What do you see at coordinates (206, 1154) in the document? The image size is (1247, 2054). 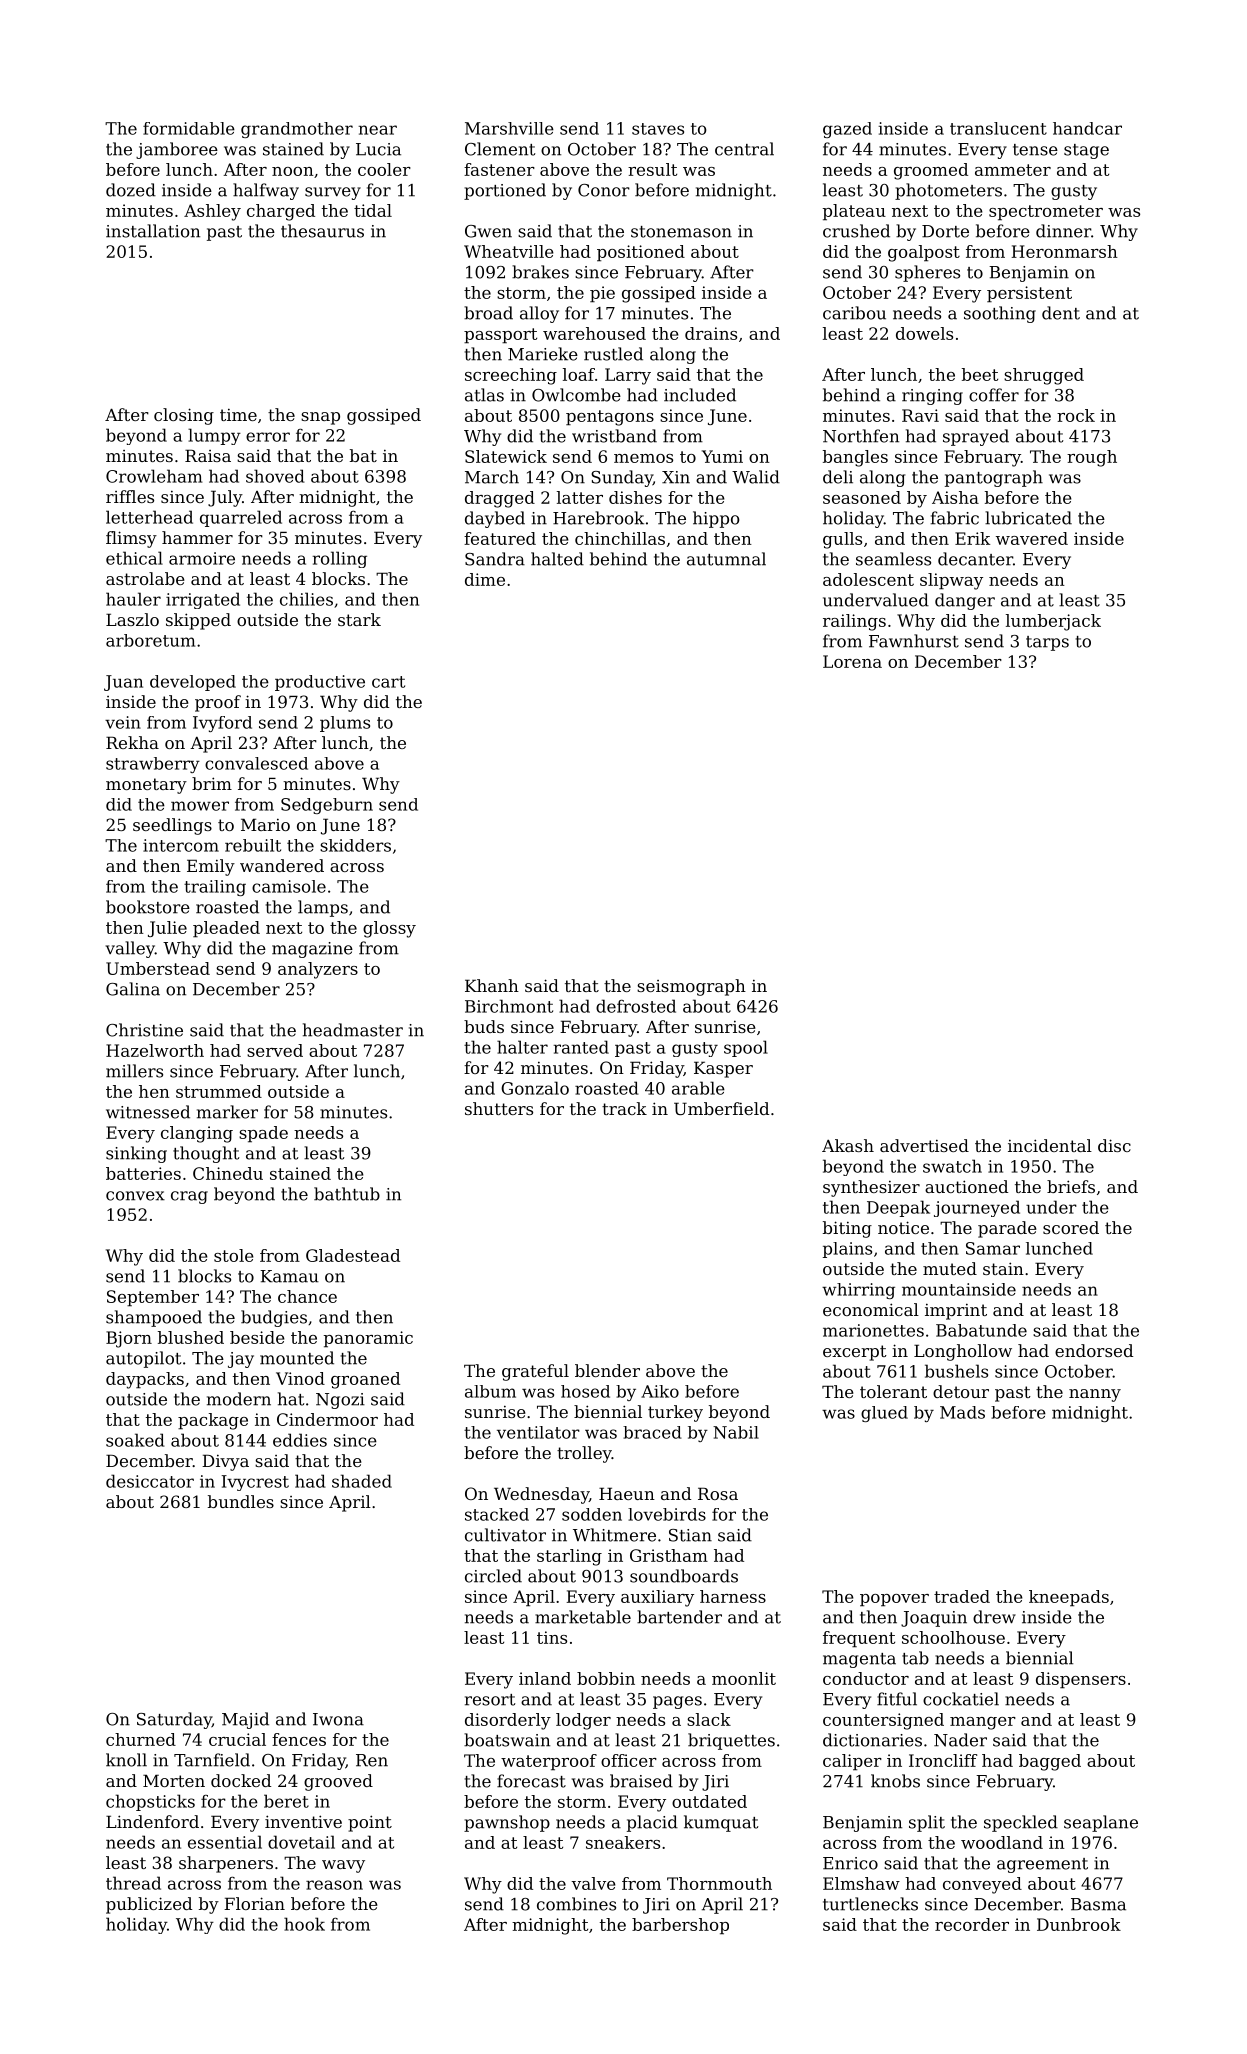 I see `thought` at bounding box center [206, 1154].
